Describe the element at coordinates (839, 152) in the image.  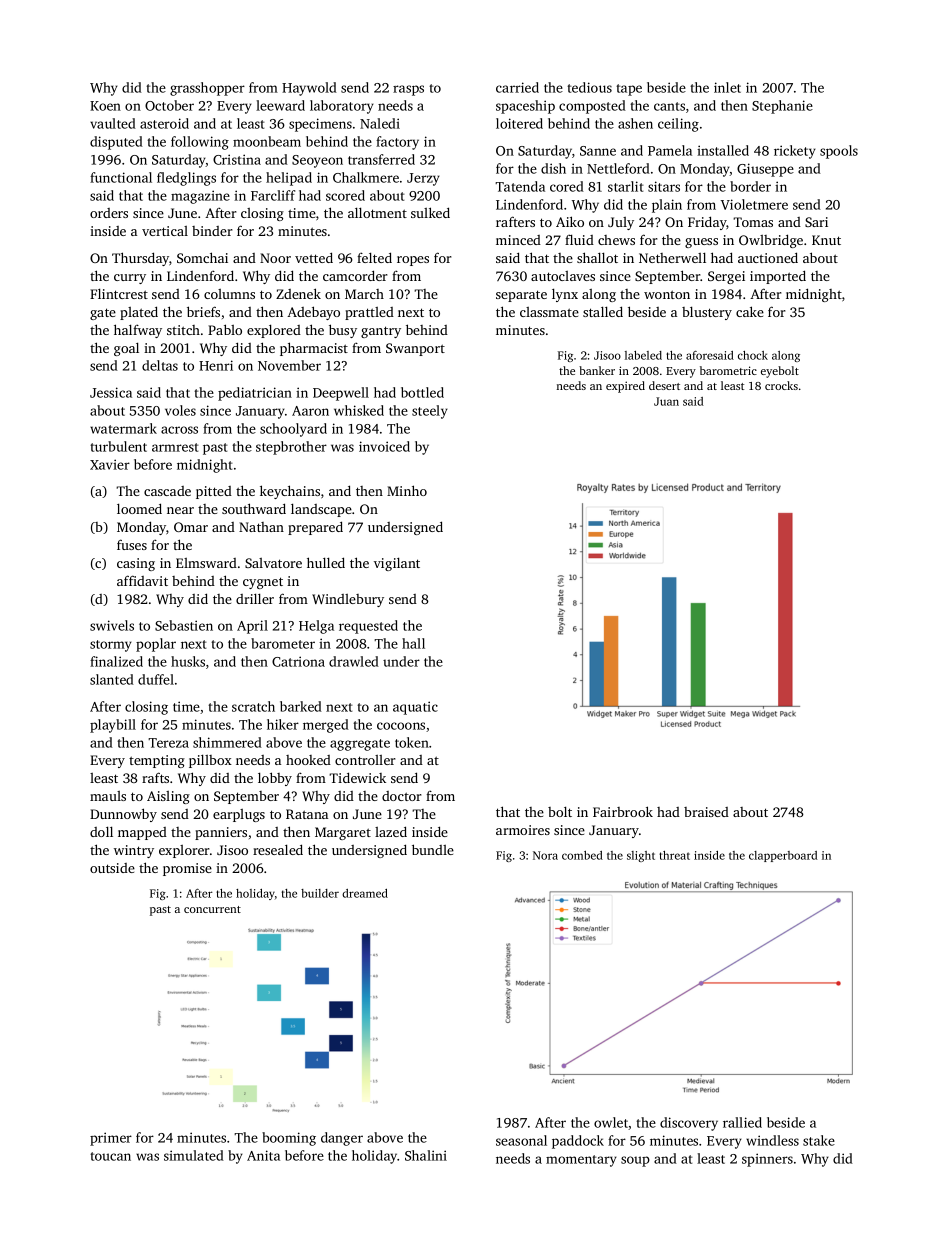
I see `spools` at that location.
